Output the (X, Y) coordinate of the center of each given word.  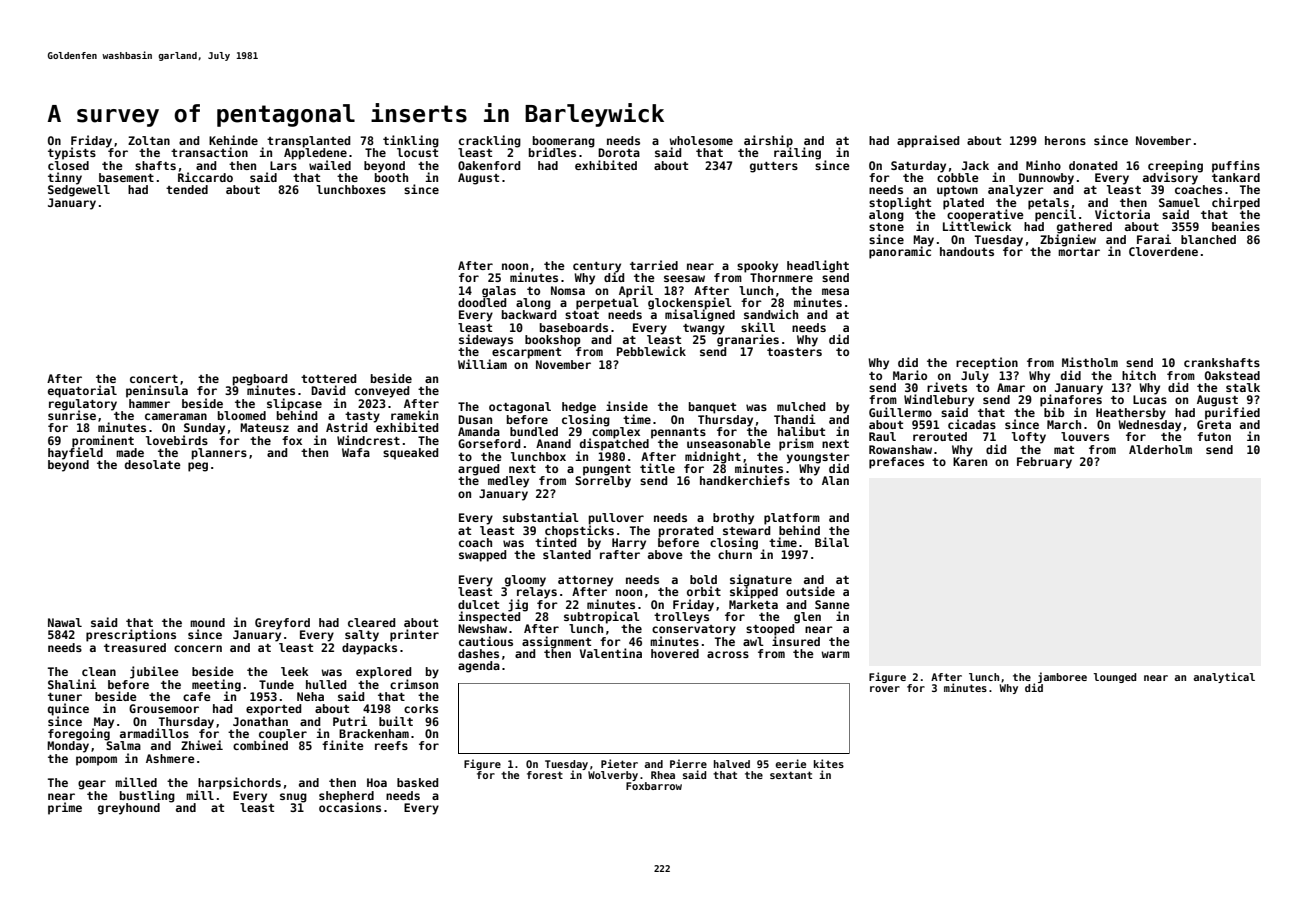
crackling (490, 141)
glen (807, 618)
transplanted (308, 142)
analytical (1224, 677)
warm (835, 654)
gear (92, 785)
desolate (153, 464)
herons (1065, 140)
